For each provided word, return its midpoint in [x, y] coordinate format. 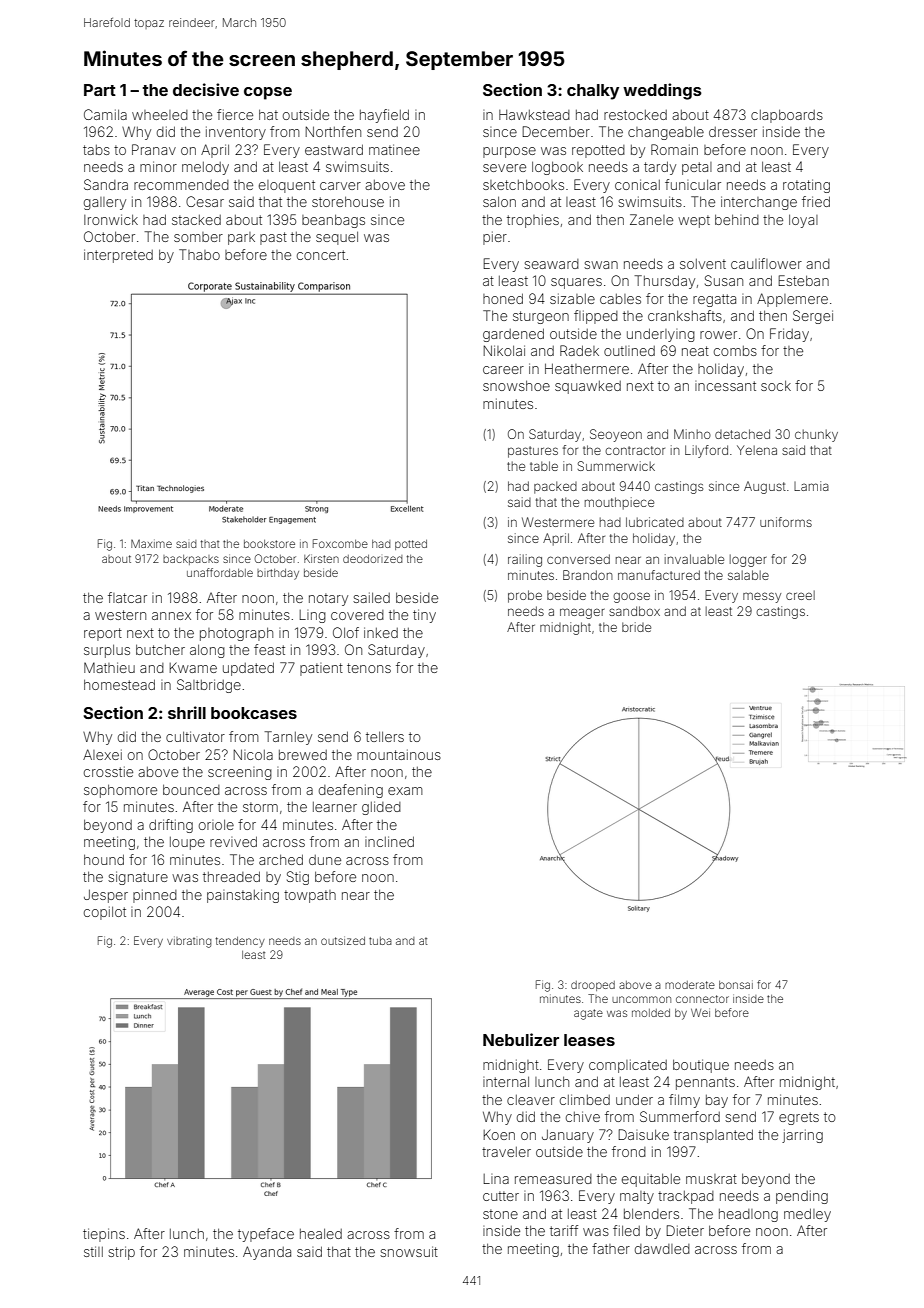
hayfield [384, 116]
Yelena [757, 450]
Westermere [558, 522]
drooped [593, 986]
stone [500, 1214]
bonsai [736, 984]
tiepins [104, 1235]
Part [100, 90]
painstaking [243, 896]
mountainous [399, 754]
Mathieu [109, 667]
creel [800, 595]
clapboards [787, 116]
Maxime [151, 543]
